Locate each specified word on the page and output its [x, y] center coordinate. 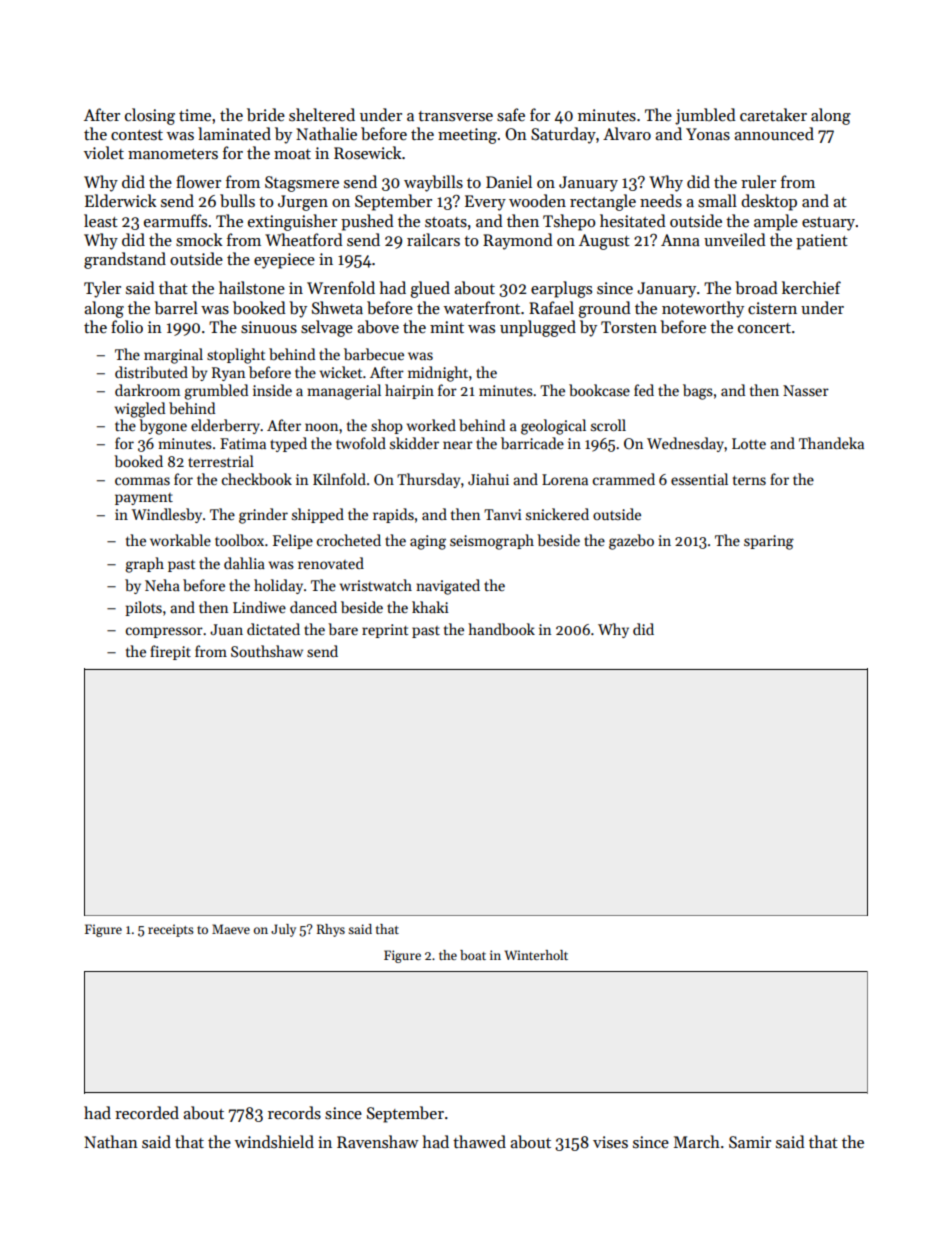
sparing [769, 542]
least [101, 220]
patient [822, 242]
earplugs [561, 289]
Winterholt [536, 955]
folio [127, 326]
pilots [143, 608]
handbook [501, 629]
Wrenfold [341, 287]
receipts [171, 930]
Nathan [111, 1141]
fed [644, 390]
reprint [385, 631]
